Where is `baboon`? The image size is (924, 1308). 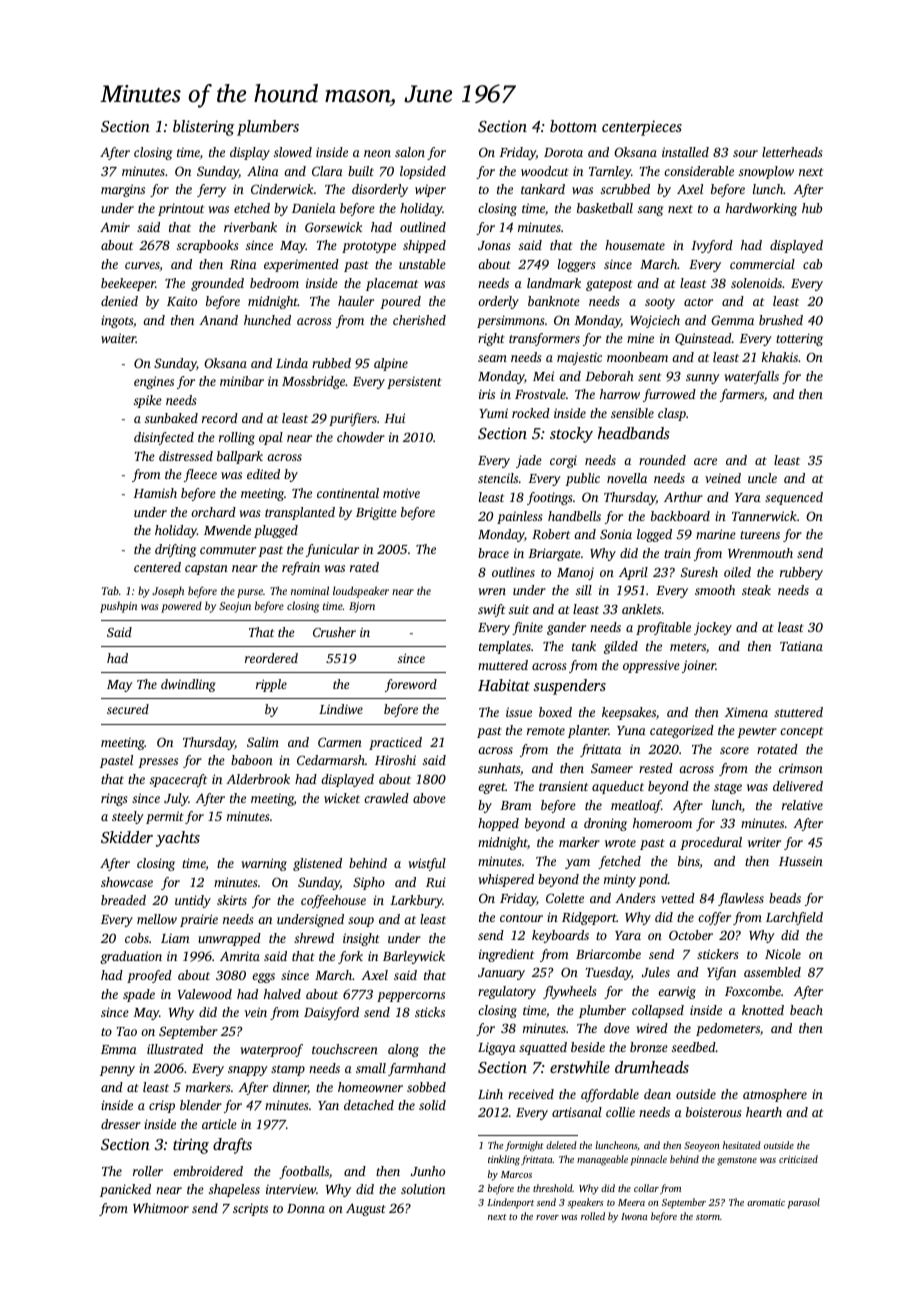 baboon is located at coordinates (252, 760).
